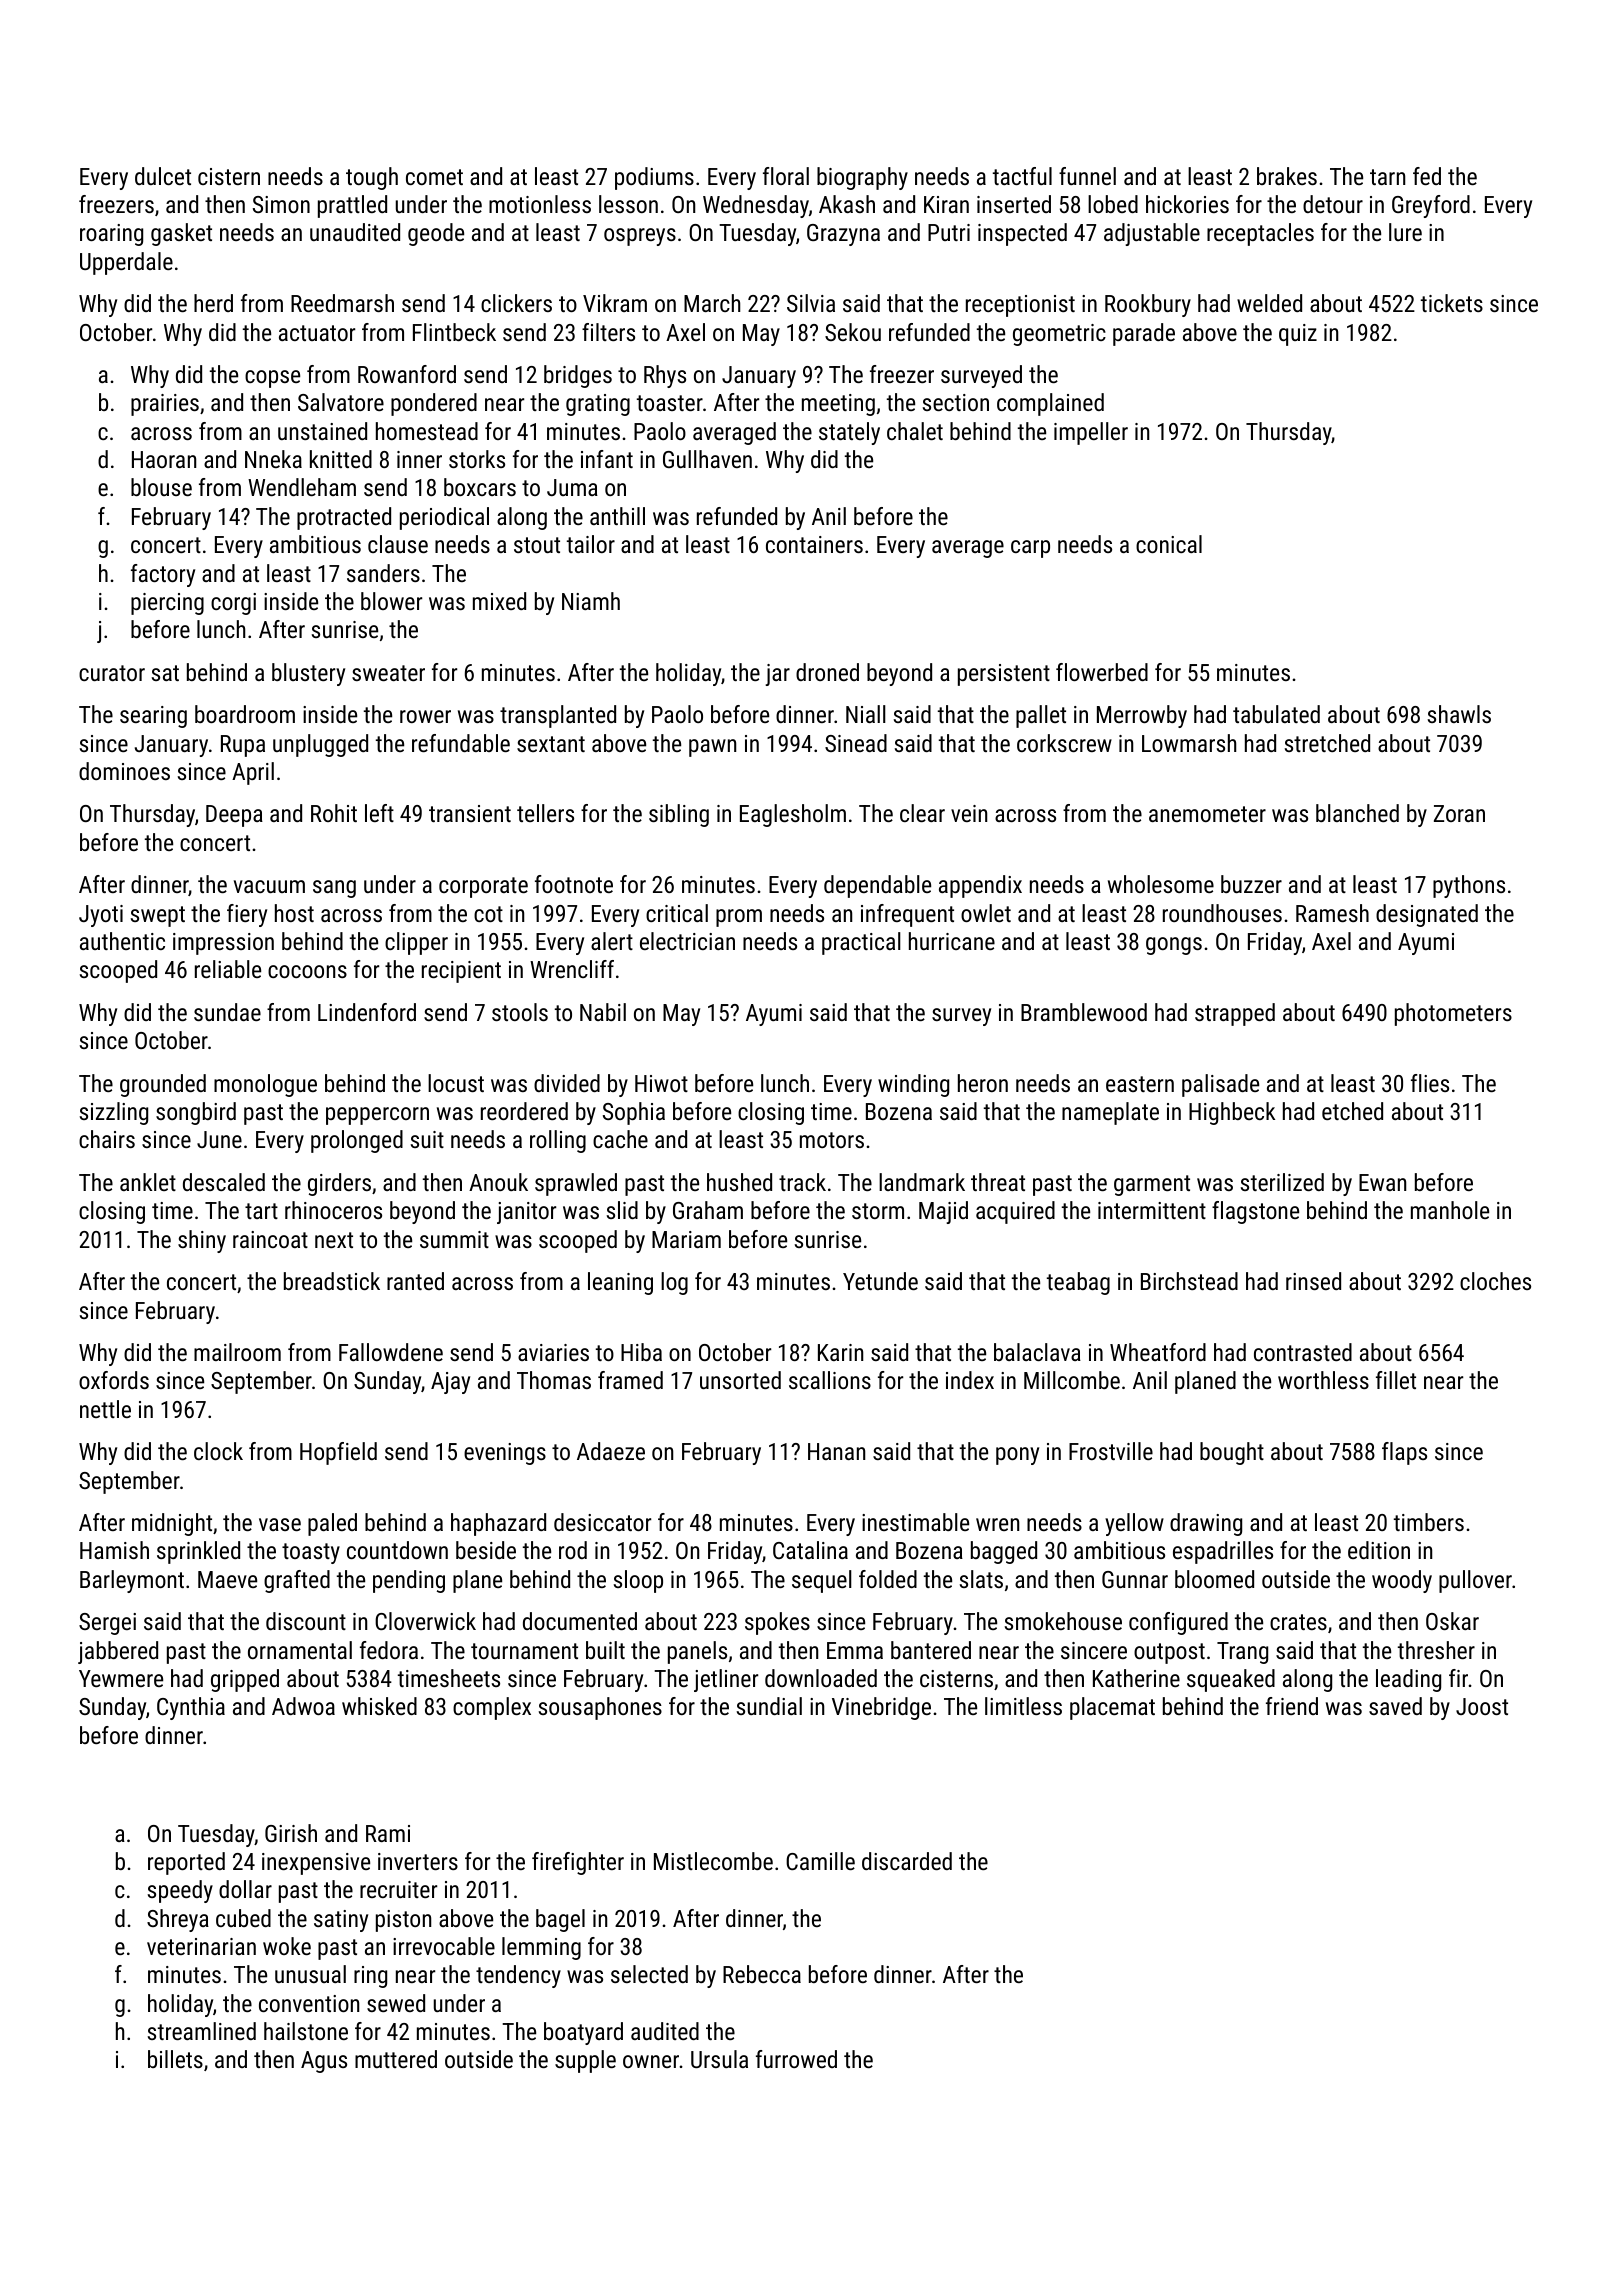 Image resolution: width=1620 pixels, height=2292 pixels. What do you see at coordinates (907, 1861) in the document?
I see `discarded` at bounding box center [907, 1861].
